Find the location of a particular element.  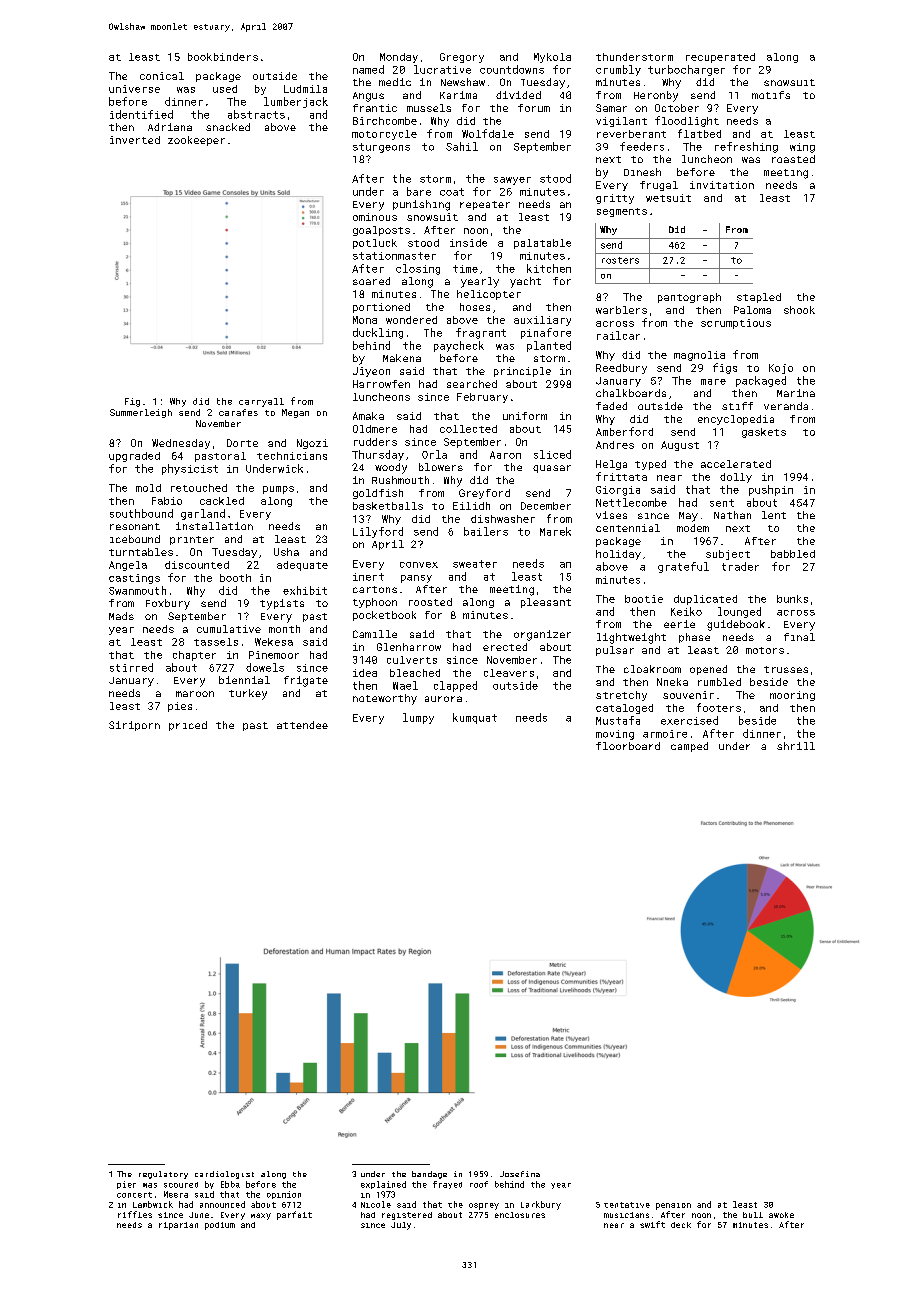

camped is located at coordinates (689, 747).
